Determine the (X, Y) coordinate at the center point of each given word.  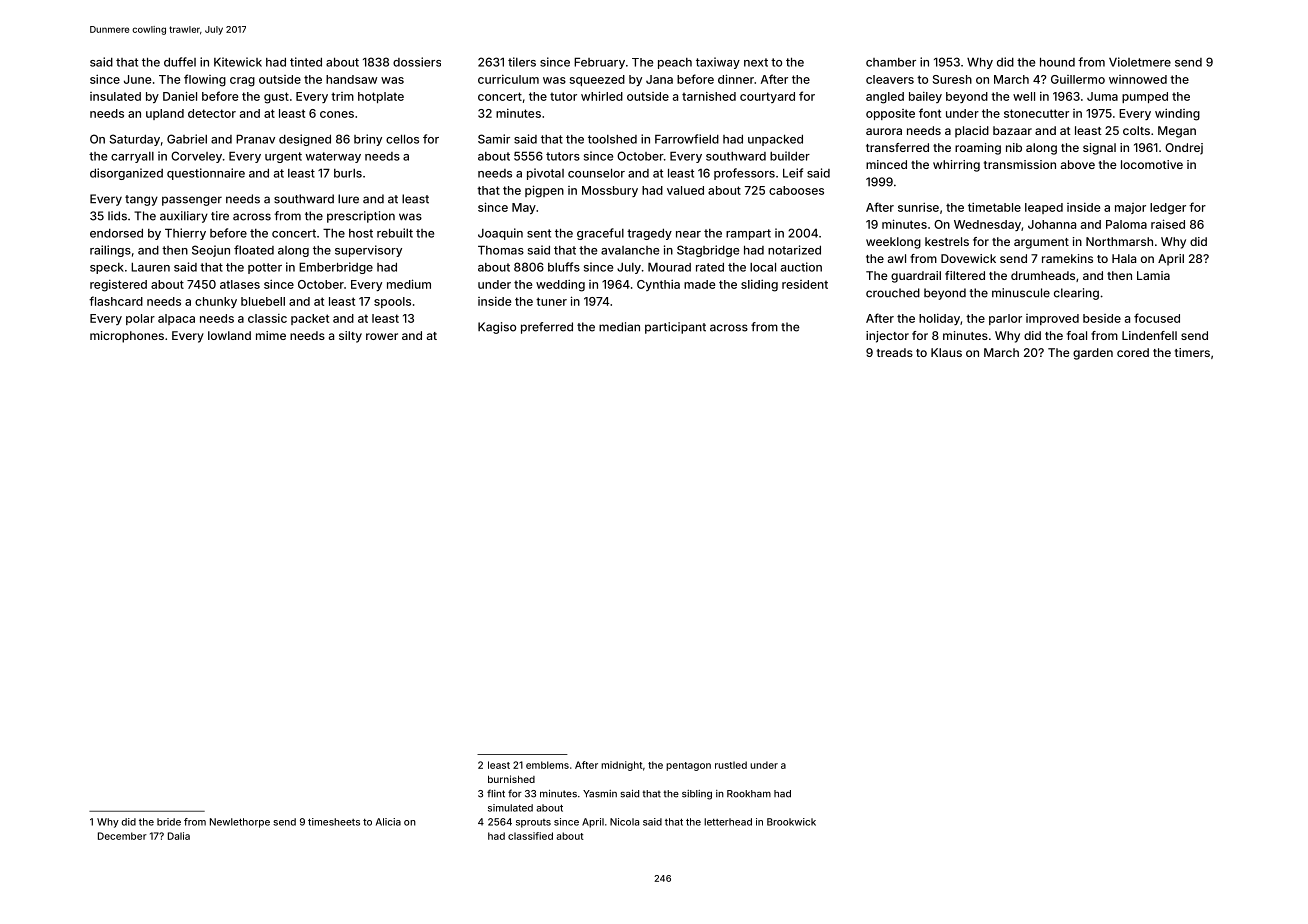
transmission (1020, 164)
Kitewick (238, 62)
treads (895, 352)
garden (1093, 354)
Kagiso (497, 328)
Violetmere (1140, 62)
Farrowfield (687, 139)
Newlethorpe (240, 823)
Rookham (749, 794)
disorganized (126, 174)
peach (675, 63)
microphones (127, 337)
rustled (731, 765)
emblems (547, 765)
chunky (216, 302)
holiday (939, 319)
